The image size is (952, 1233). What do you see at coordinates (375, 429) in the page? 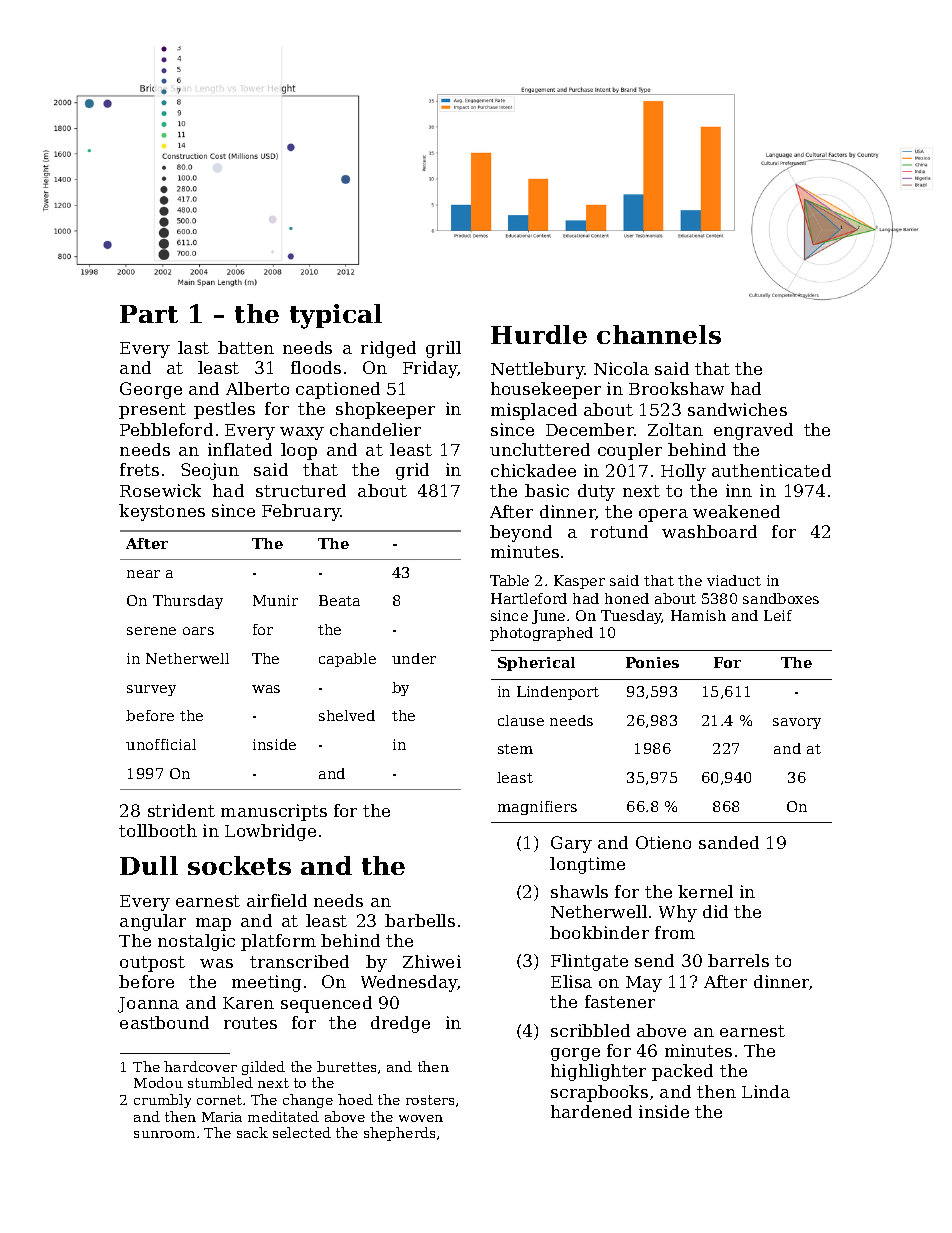
I see `chandelier` at bounding box center [375, 429].
